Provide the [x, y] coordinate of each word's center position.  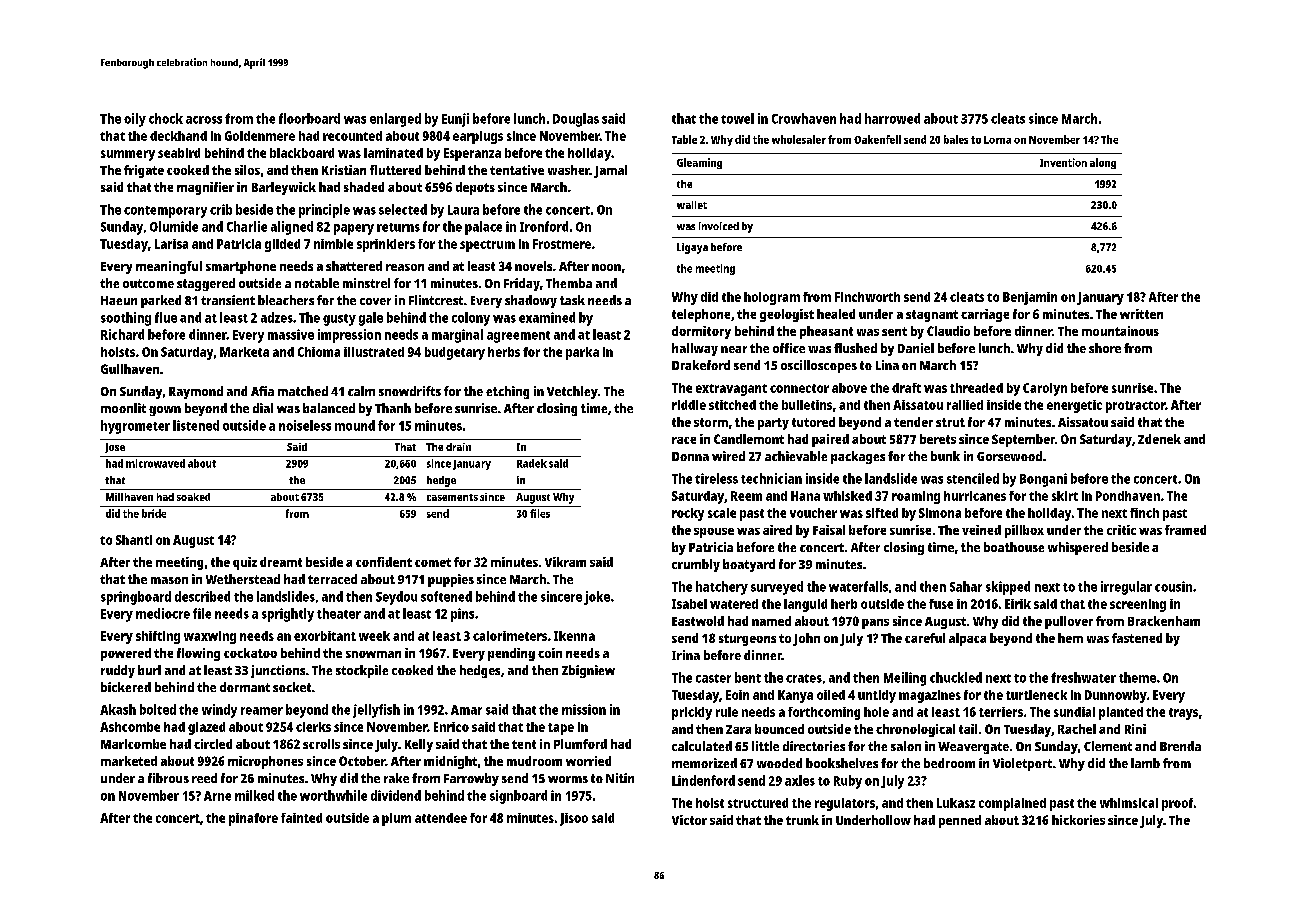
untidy [877, 696]
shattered [354, 266]
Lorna [997, 140]
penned [960, 821]
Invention [1063, 162]
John [806, 639]
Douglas [576, 120]
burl [149, 670]
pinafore [253, 819]
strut [950, 422]
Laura [463, 210]
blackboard [302, 153]
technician [771, 478]
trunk [802, 820]
